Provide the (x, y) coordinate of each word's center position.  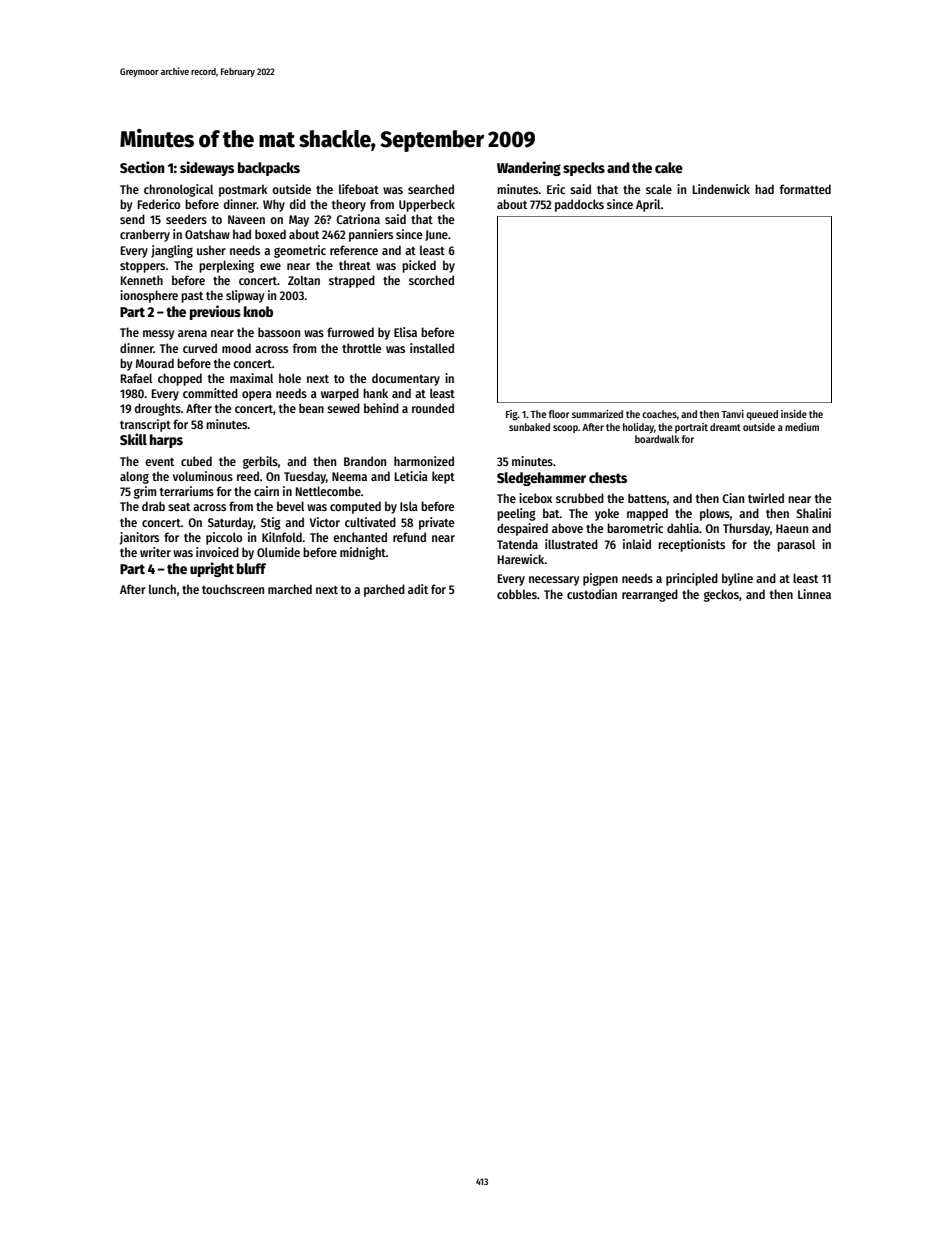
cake (669, 167)
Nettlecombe (328, 491)
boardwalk (657, 439)
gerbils (260, 462)
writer (155, 552)
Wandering (529, 168)
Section (142, 167)
